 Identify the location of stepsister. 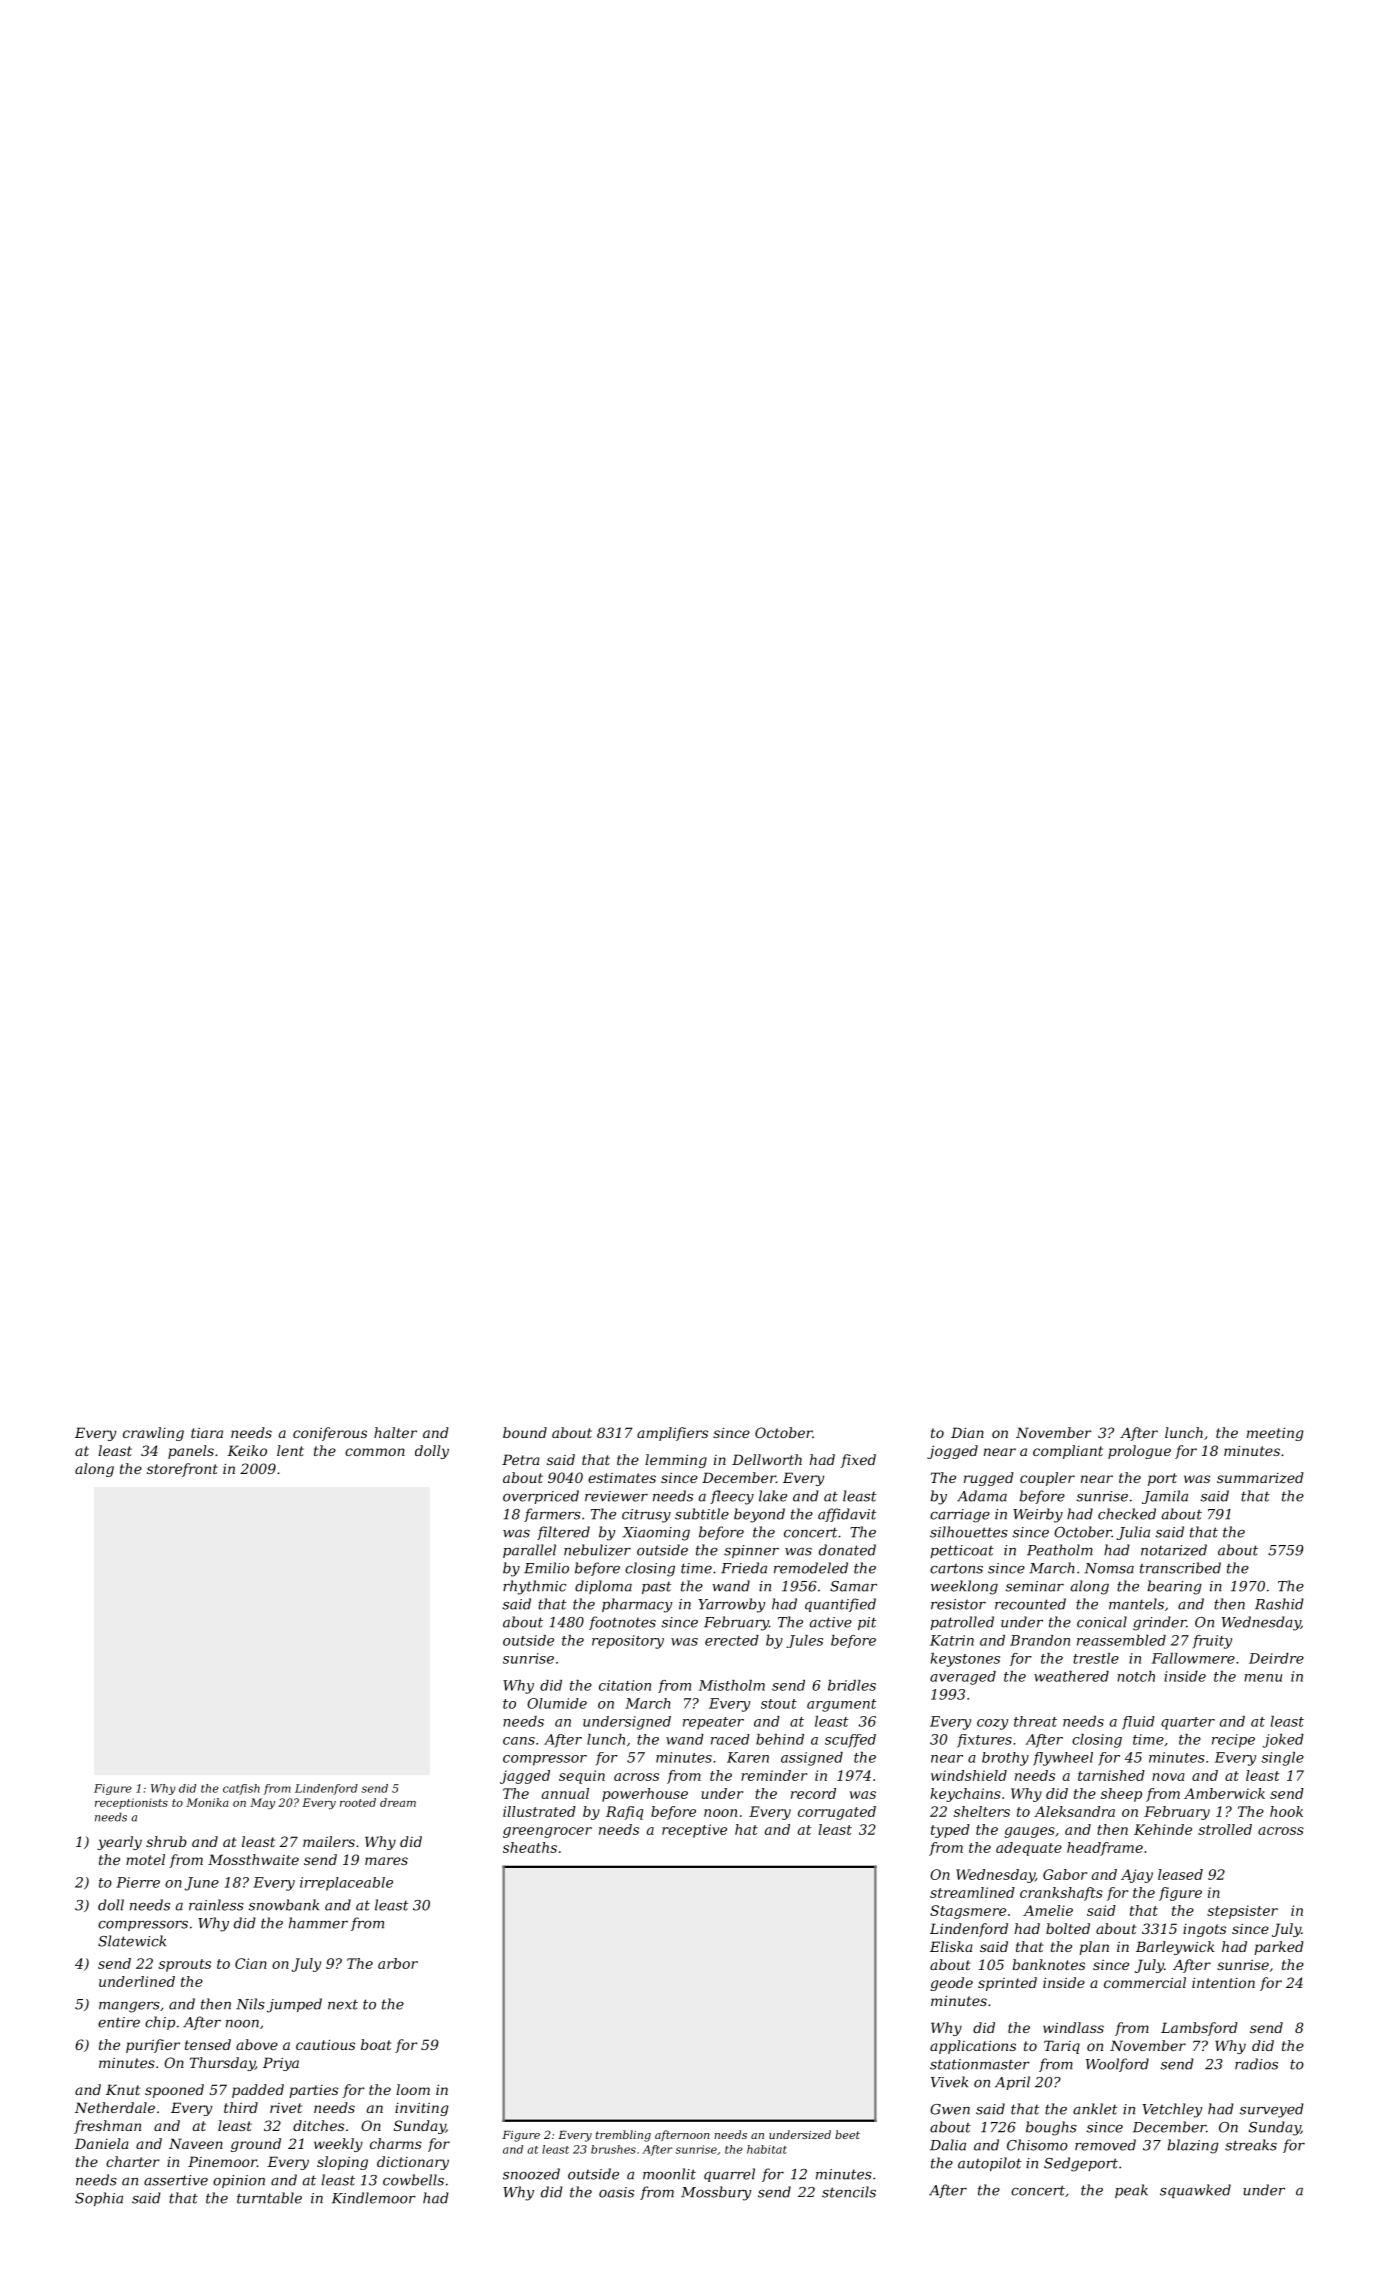
(1242, 1912).
